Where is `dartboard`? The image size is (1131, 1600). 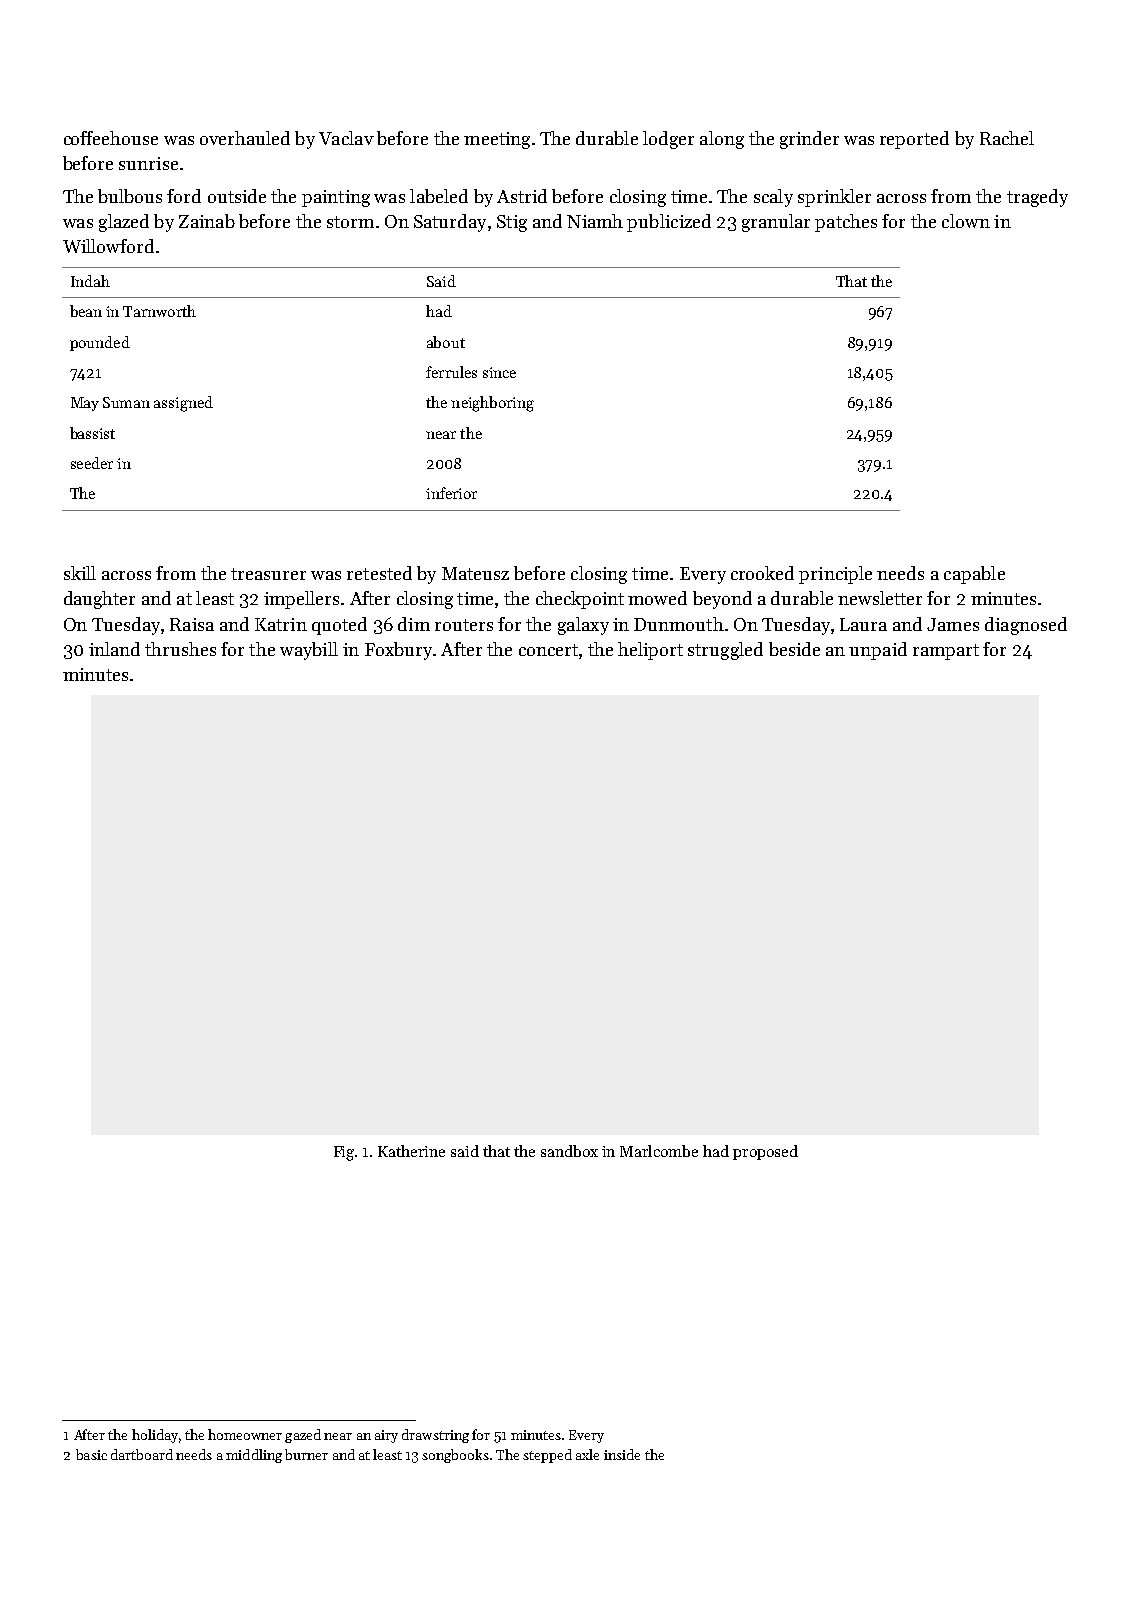 dartboard is located at coordinates (142, 1454).
